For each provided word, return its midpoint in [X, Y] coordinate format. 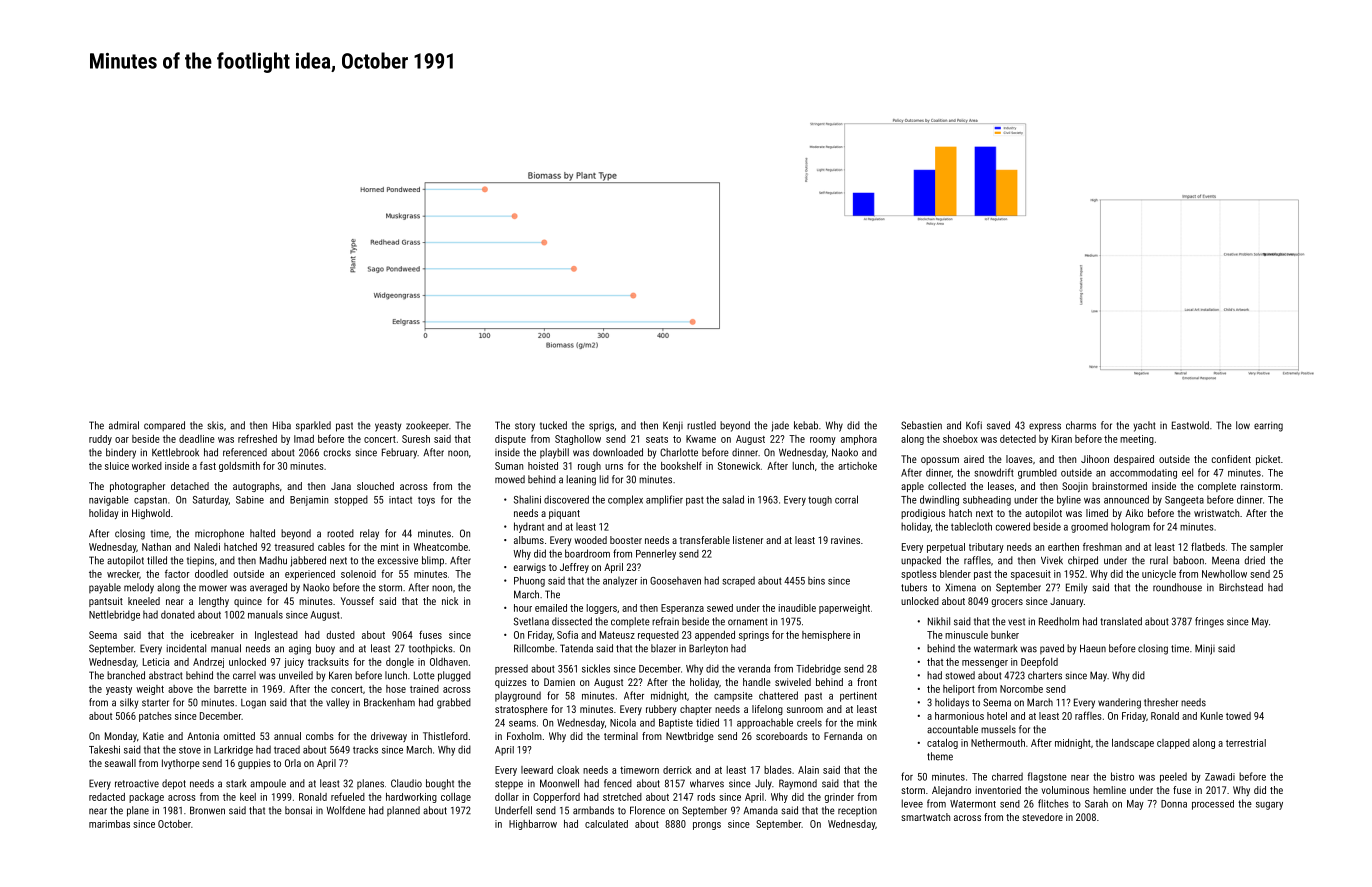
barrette [230, 689]
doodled [211, 574]
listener [748, 540]
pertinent [858, 697]
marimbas [109, 824]
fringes [1209, 622]
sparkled [313, 426]
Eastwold [1190, 425]
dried [1255, 560]
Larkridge [233, 751]
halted [262, 533]
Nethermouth [998, 743]
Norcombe [1021, 689]
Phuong [529, 581]
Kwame [701, 439]
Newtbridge [690, 737]
